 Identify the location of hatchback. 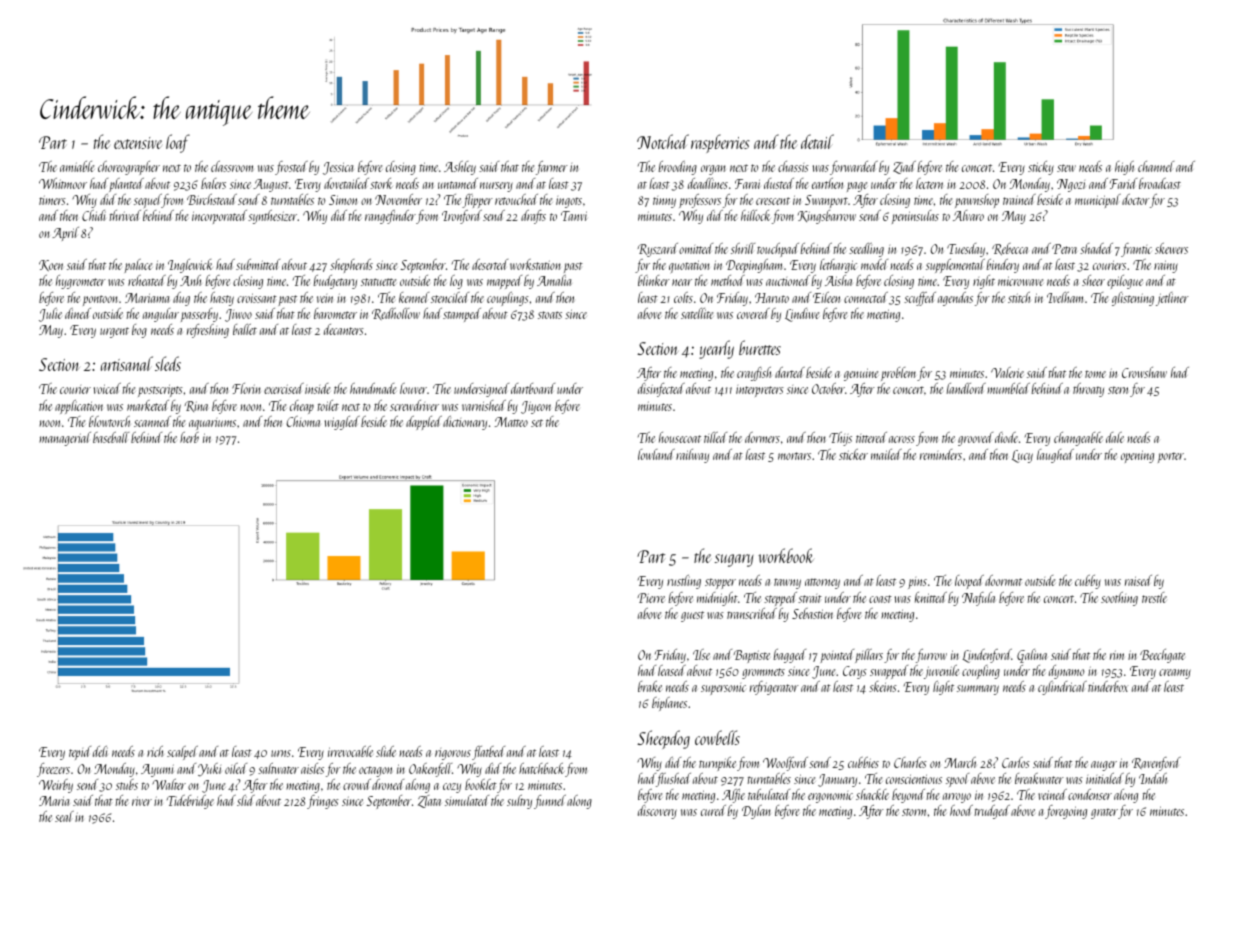
(542, 768).
